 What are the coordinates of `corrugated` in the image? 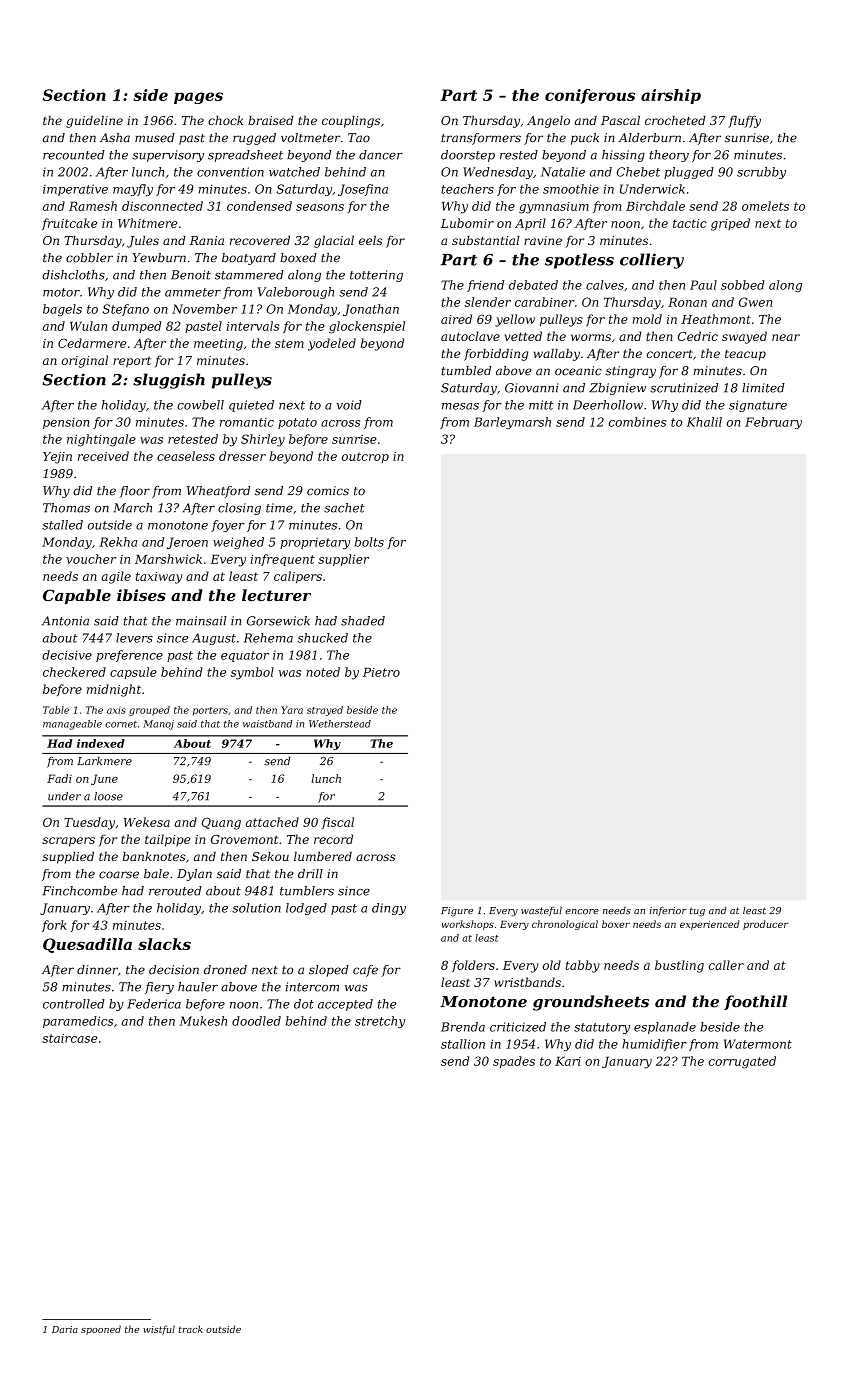 It's located at (742, 1062).
